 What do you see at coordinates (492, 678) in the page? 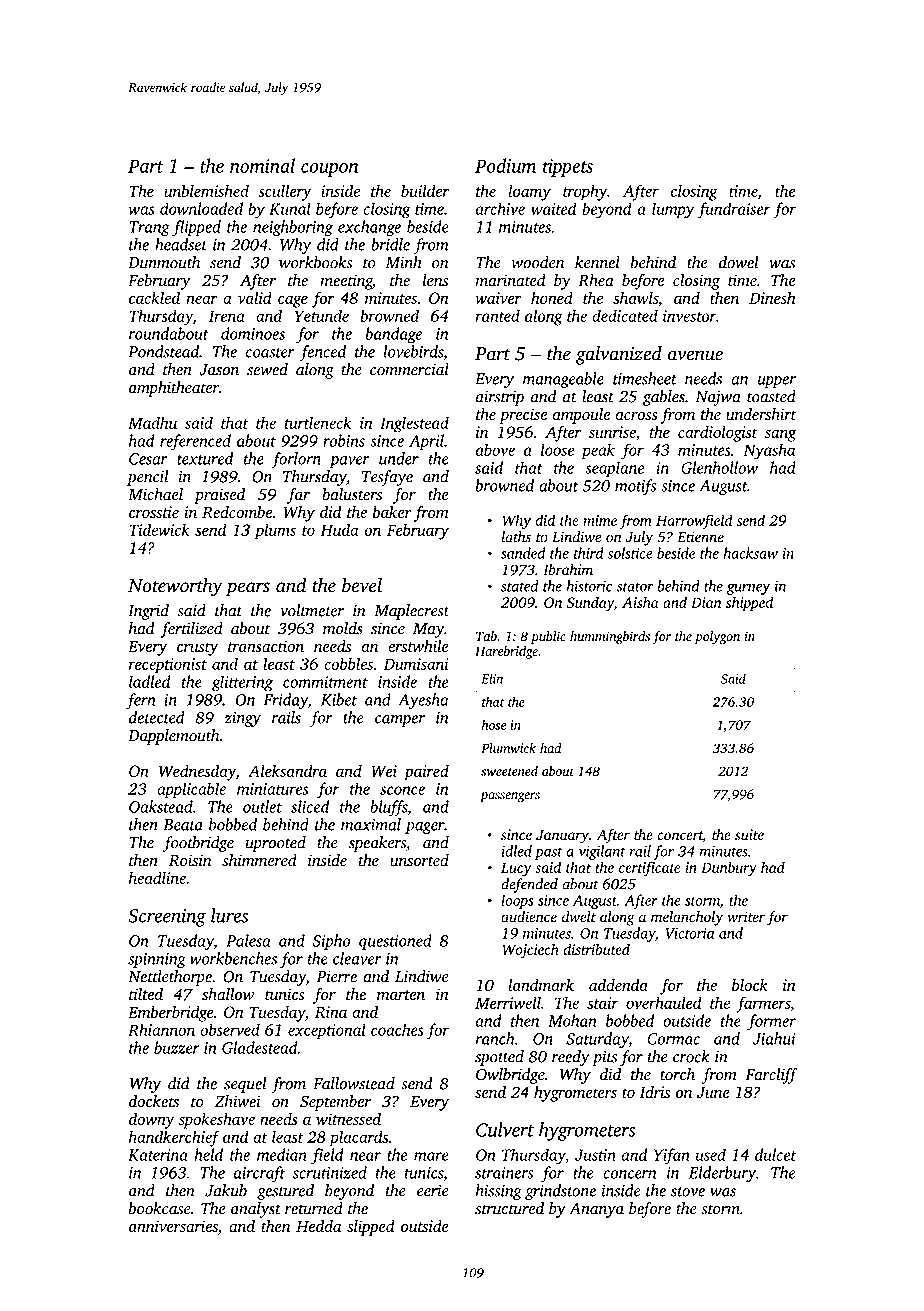
I see `Elin` at bounding box center [492, 678].
